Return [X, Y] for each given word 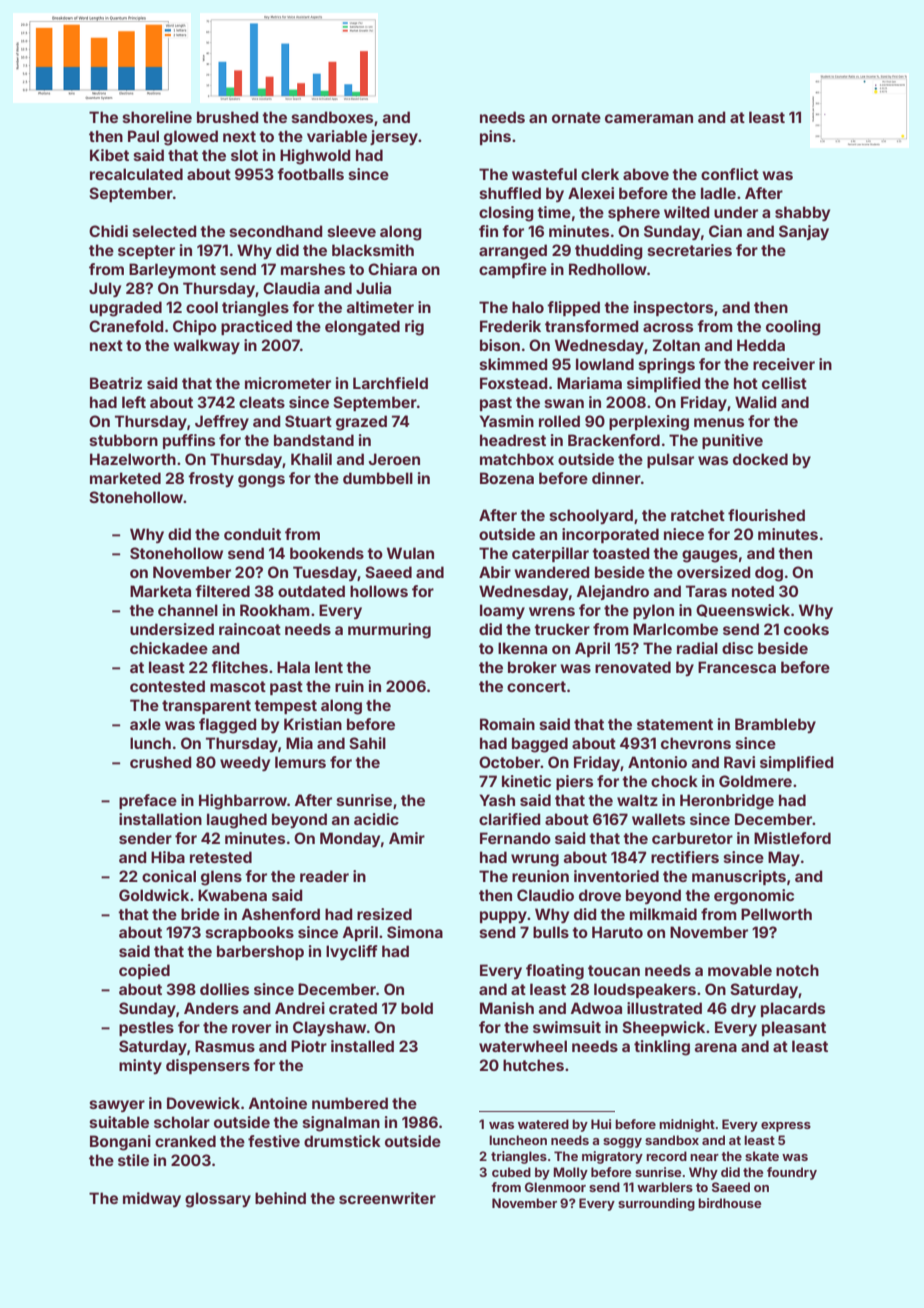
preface [148, 801]
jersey [394, 137]
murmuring [389, 631]
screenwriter [387, 1198]
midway [152, 1199]
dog [769, 574]
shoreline [157, 117]
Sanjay [804, 232]
